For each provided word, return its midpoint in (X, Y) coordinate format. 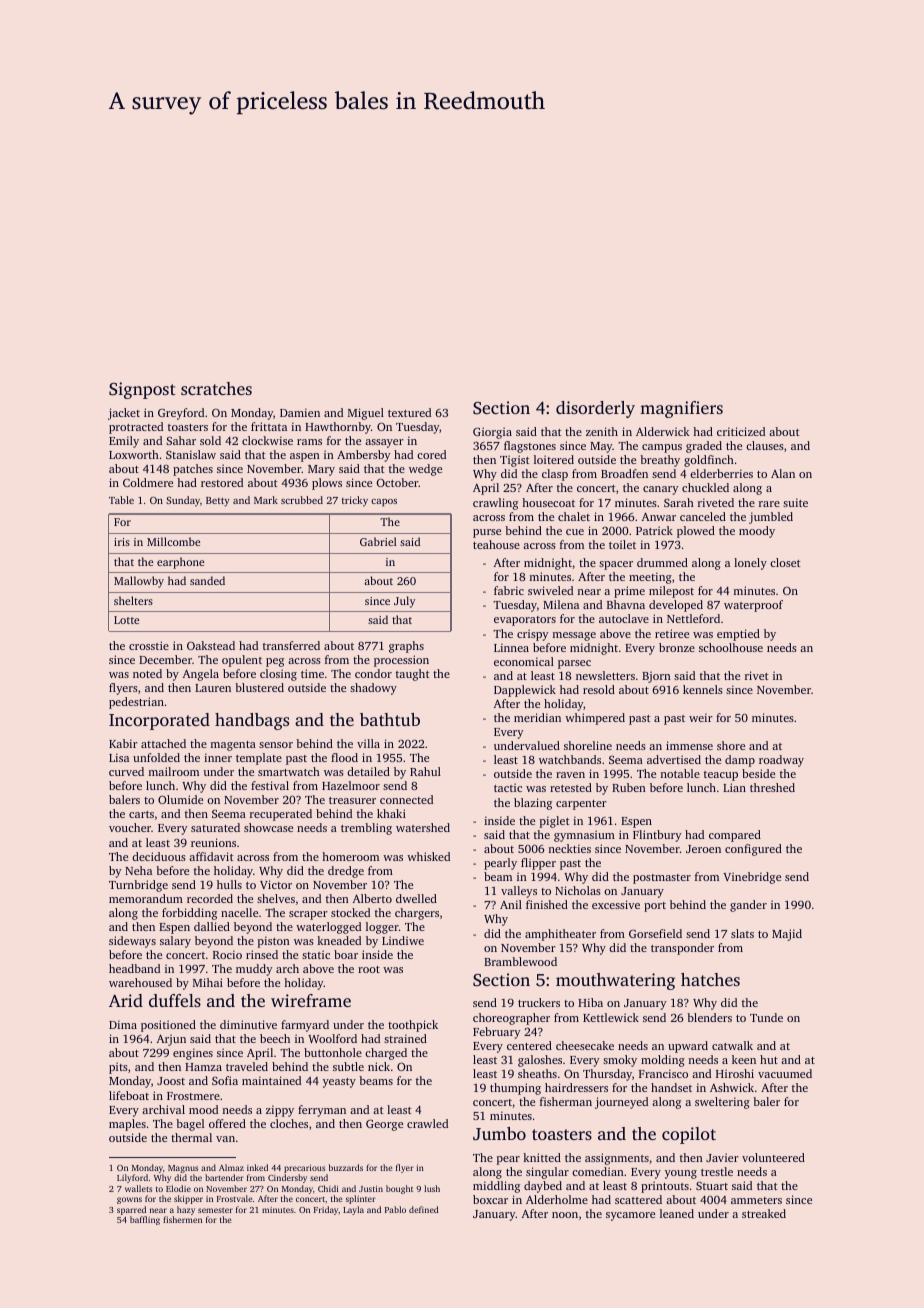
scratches (216, 388)
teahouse (496, 544)
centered (529, 1045)
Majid (787, 935)
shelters (133, 600)
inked (257, 1167)
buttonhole (333, 1052)
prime (629, 592)
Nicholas (578, 890)
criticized (741, 431)
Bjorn (656, 677)
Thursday (607, 1075)
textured (409, 412)
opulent (242, 661)
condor (373, 673)
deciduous (159, 856)
